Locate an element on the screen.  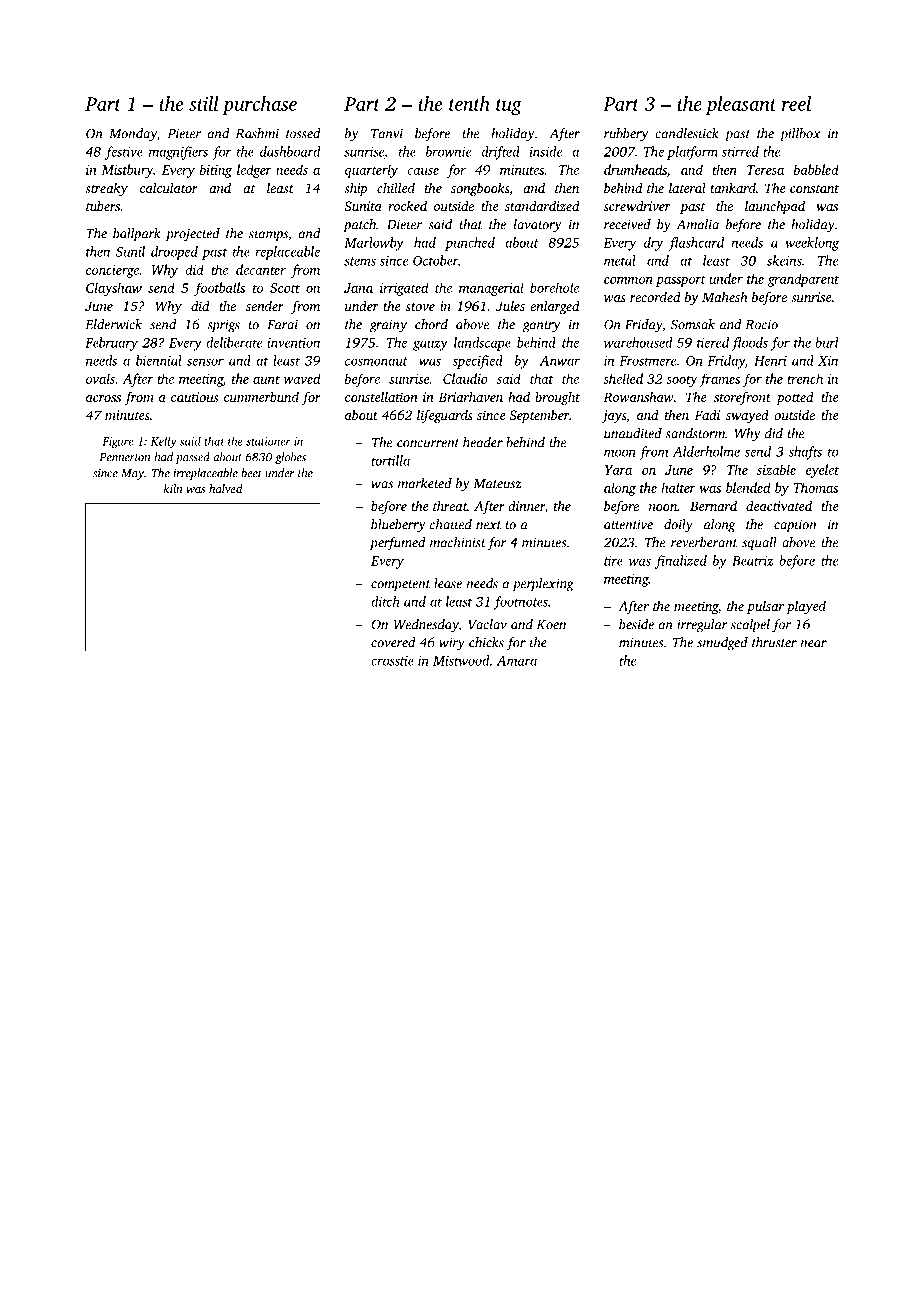
drifted is located at coordinates (501, 153).
